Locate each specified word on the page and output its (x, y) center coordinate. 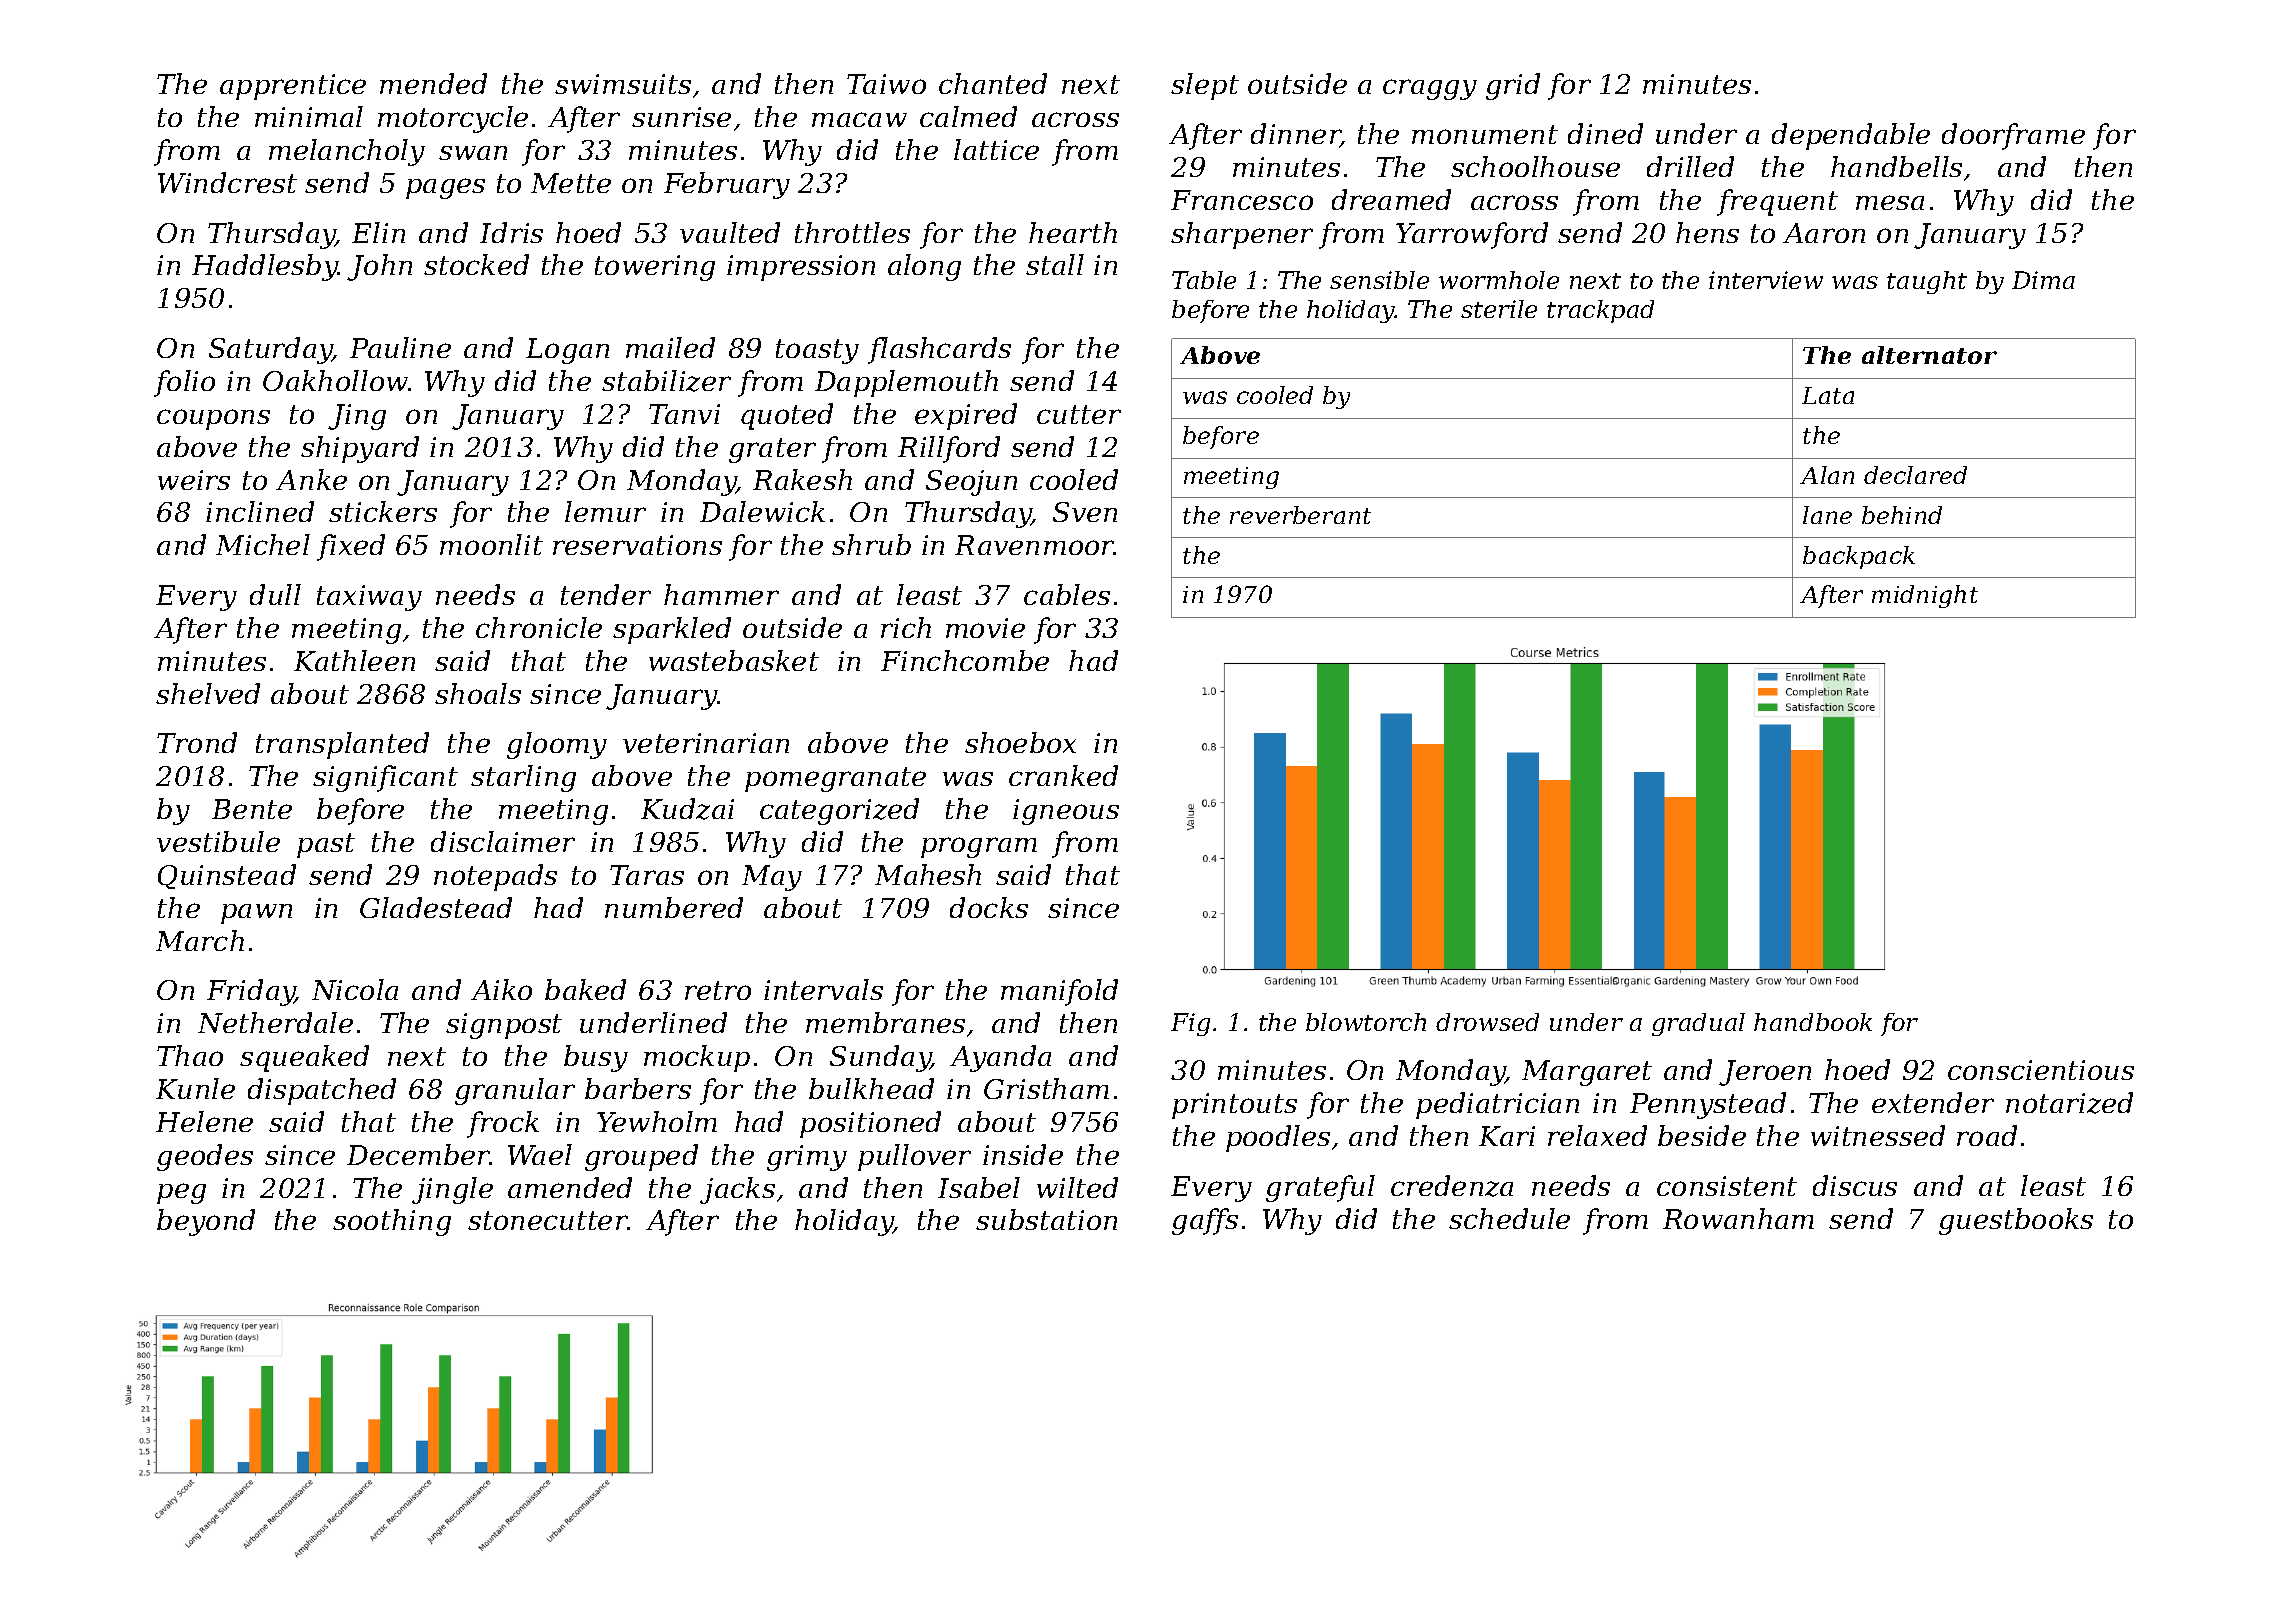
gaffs (1205, 1221)
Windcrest (227, 182)
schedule (1509, 1218)
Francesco (1242, 200)
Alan (1827, 475)
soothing (392, 1222)
